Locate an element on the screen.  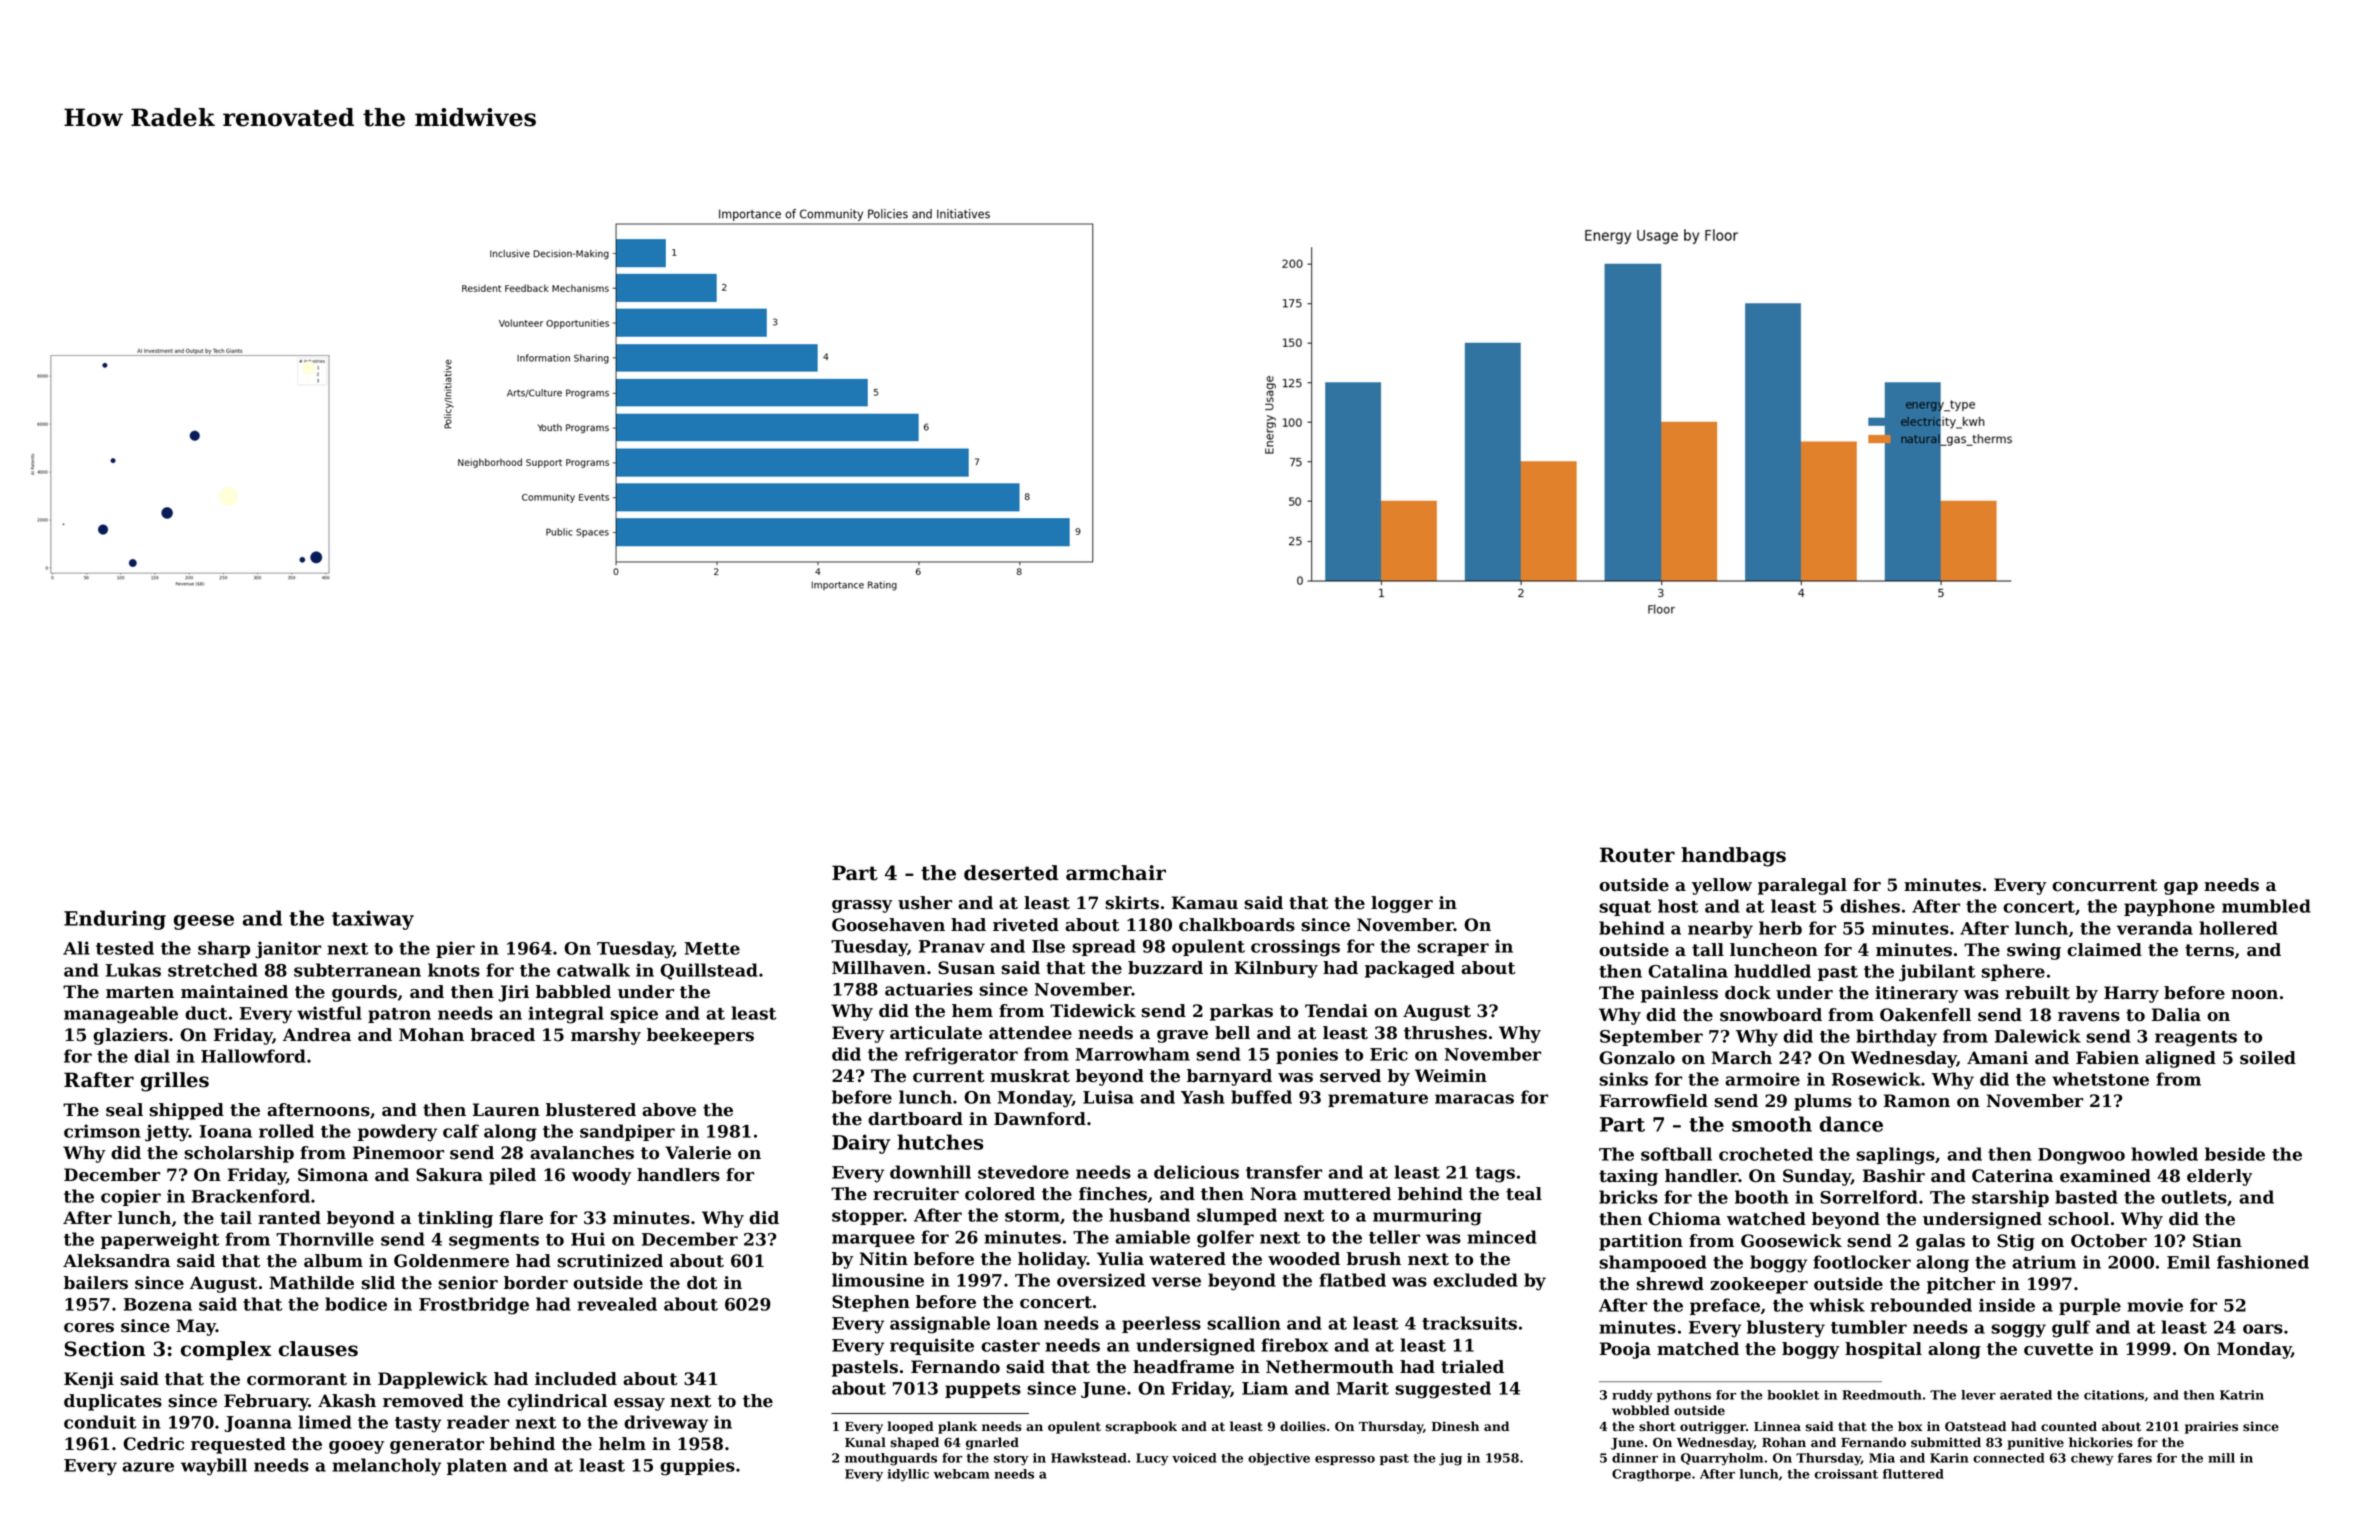
doilies is located at coordinates (1303, 1426).
